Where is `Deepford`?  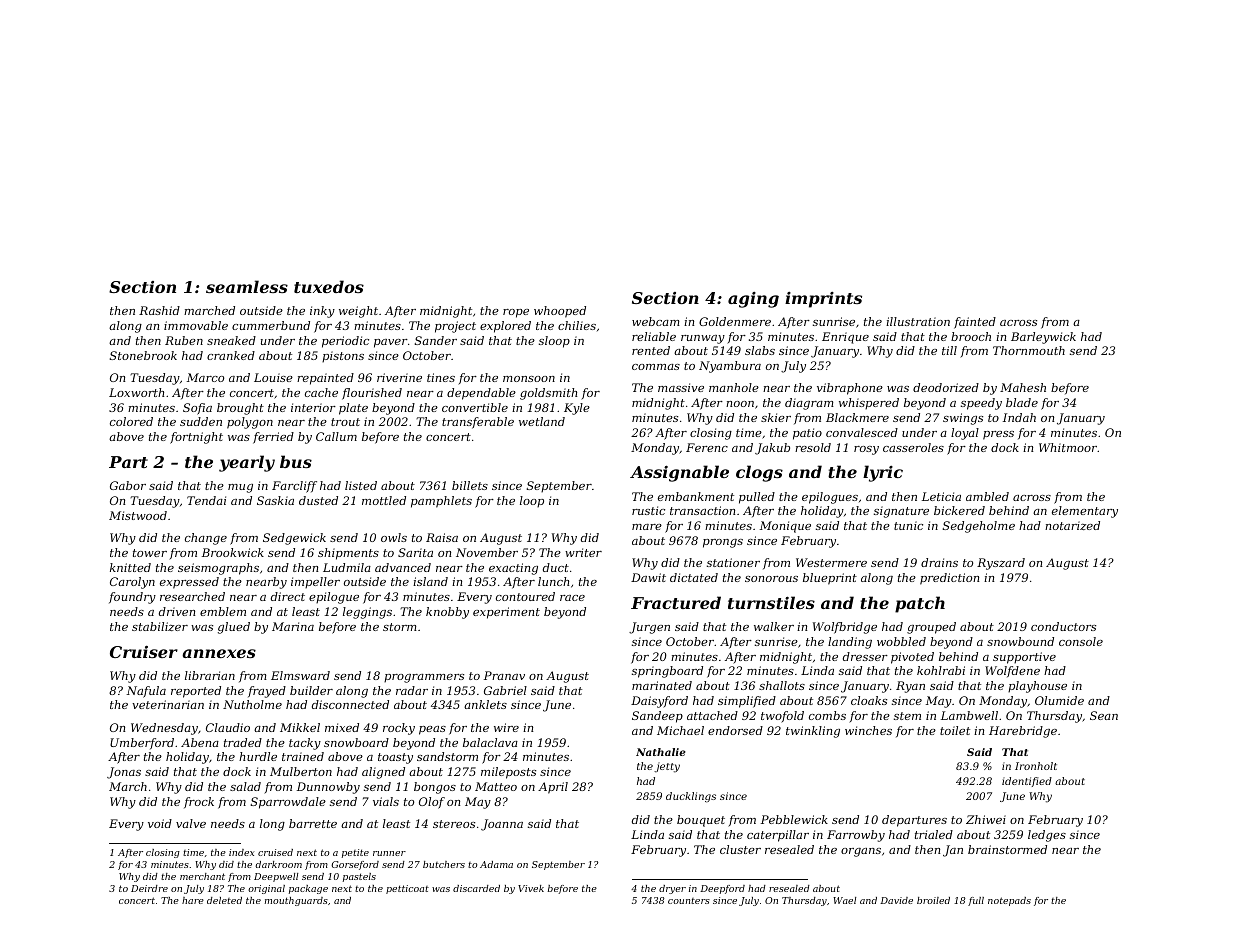
Deepford is located at coordinates (722, 889).
